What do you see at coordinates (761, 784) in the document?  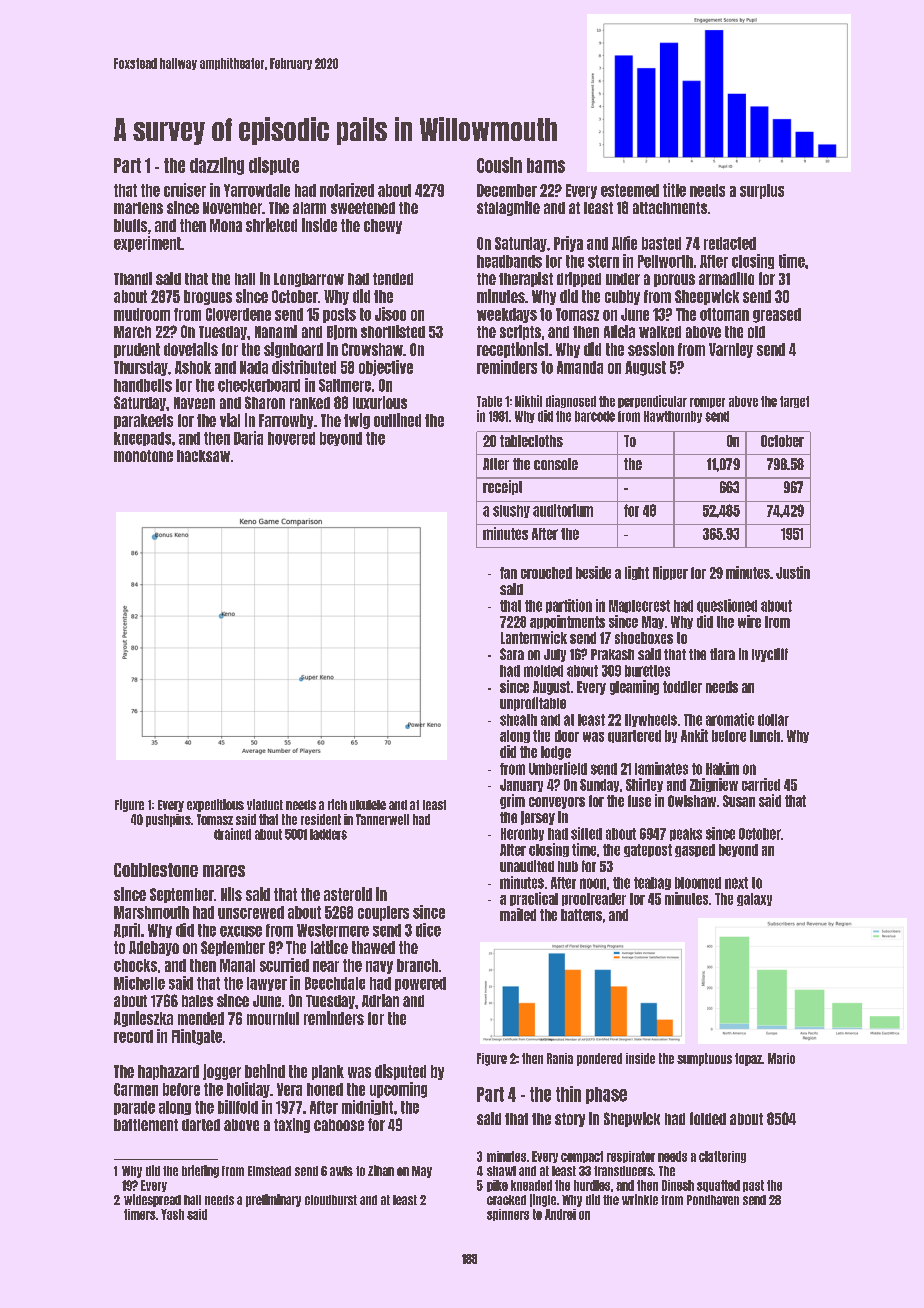 I see `carried` at bounding box center [761, 784].
